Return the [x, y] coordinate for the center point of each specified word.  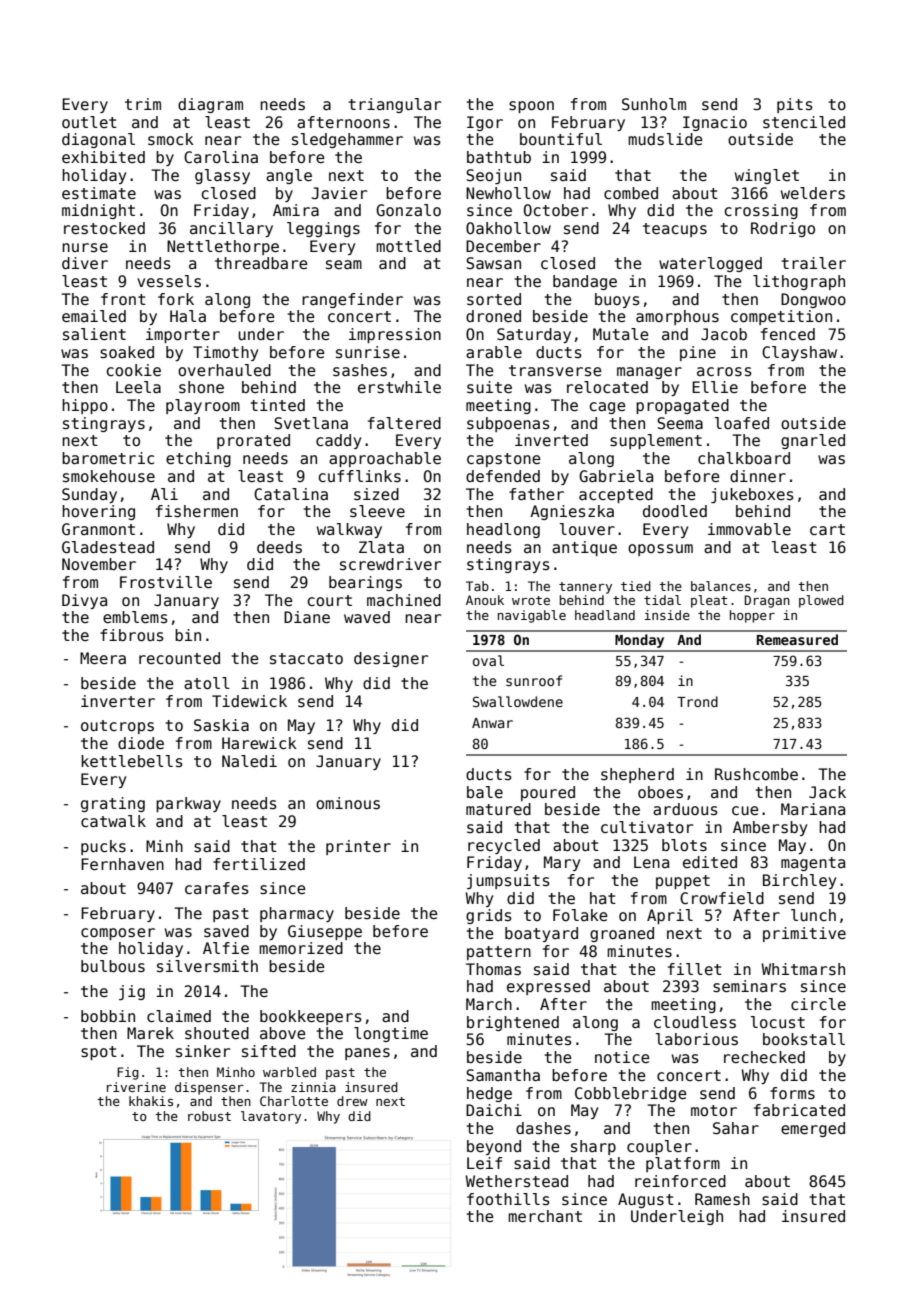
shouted [217, 1033]
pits [795, 105]
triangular [394, 105]
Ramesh [722, 1199]
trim [143, 104]
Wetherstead [516, 1181]
